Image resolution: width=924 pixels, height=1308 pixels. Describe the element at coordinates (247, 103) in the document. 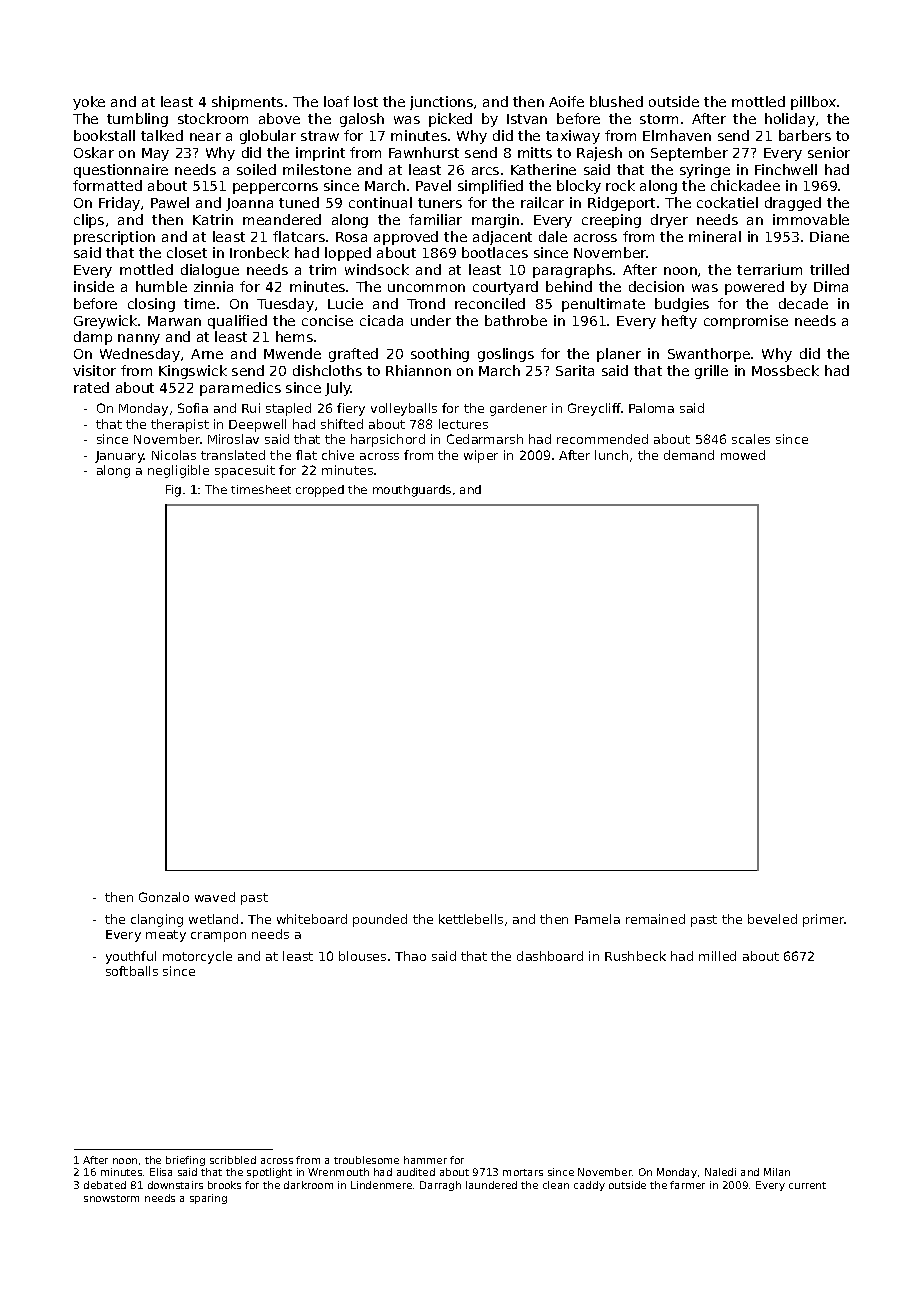

I see `shipments` at that location.
